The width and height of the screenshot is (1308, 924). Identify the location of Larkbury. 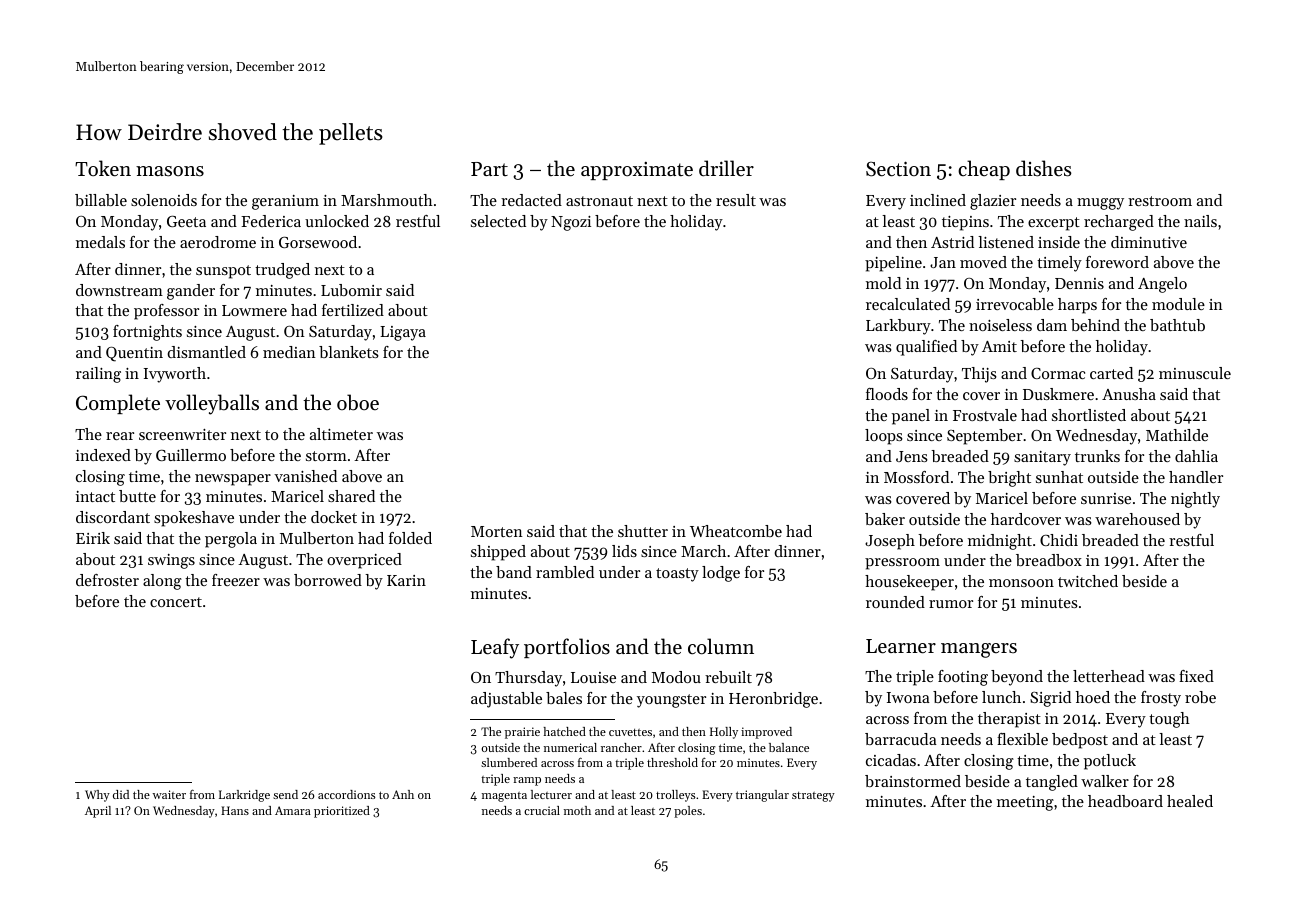
(898, 327).
